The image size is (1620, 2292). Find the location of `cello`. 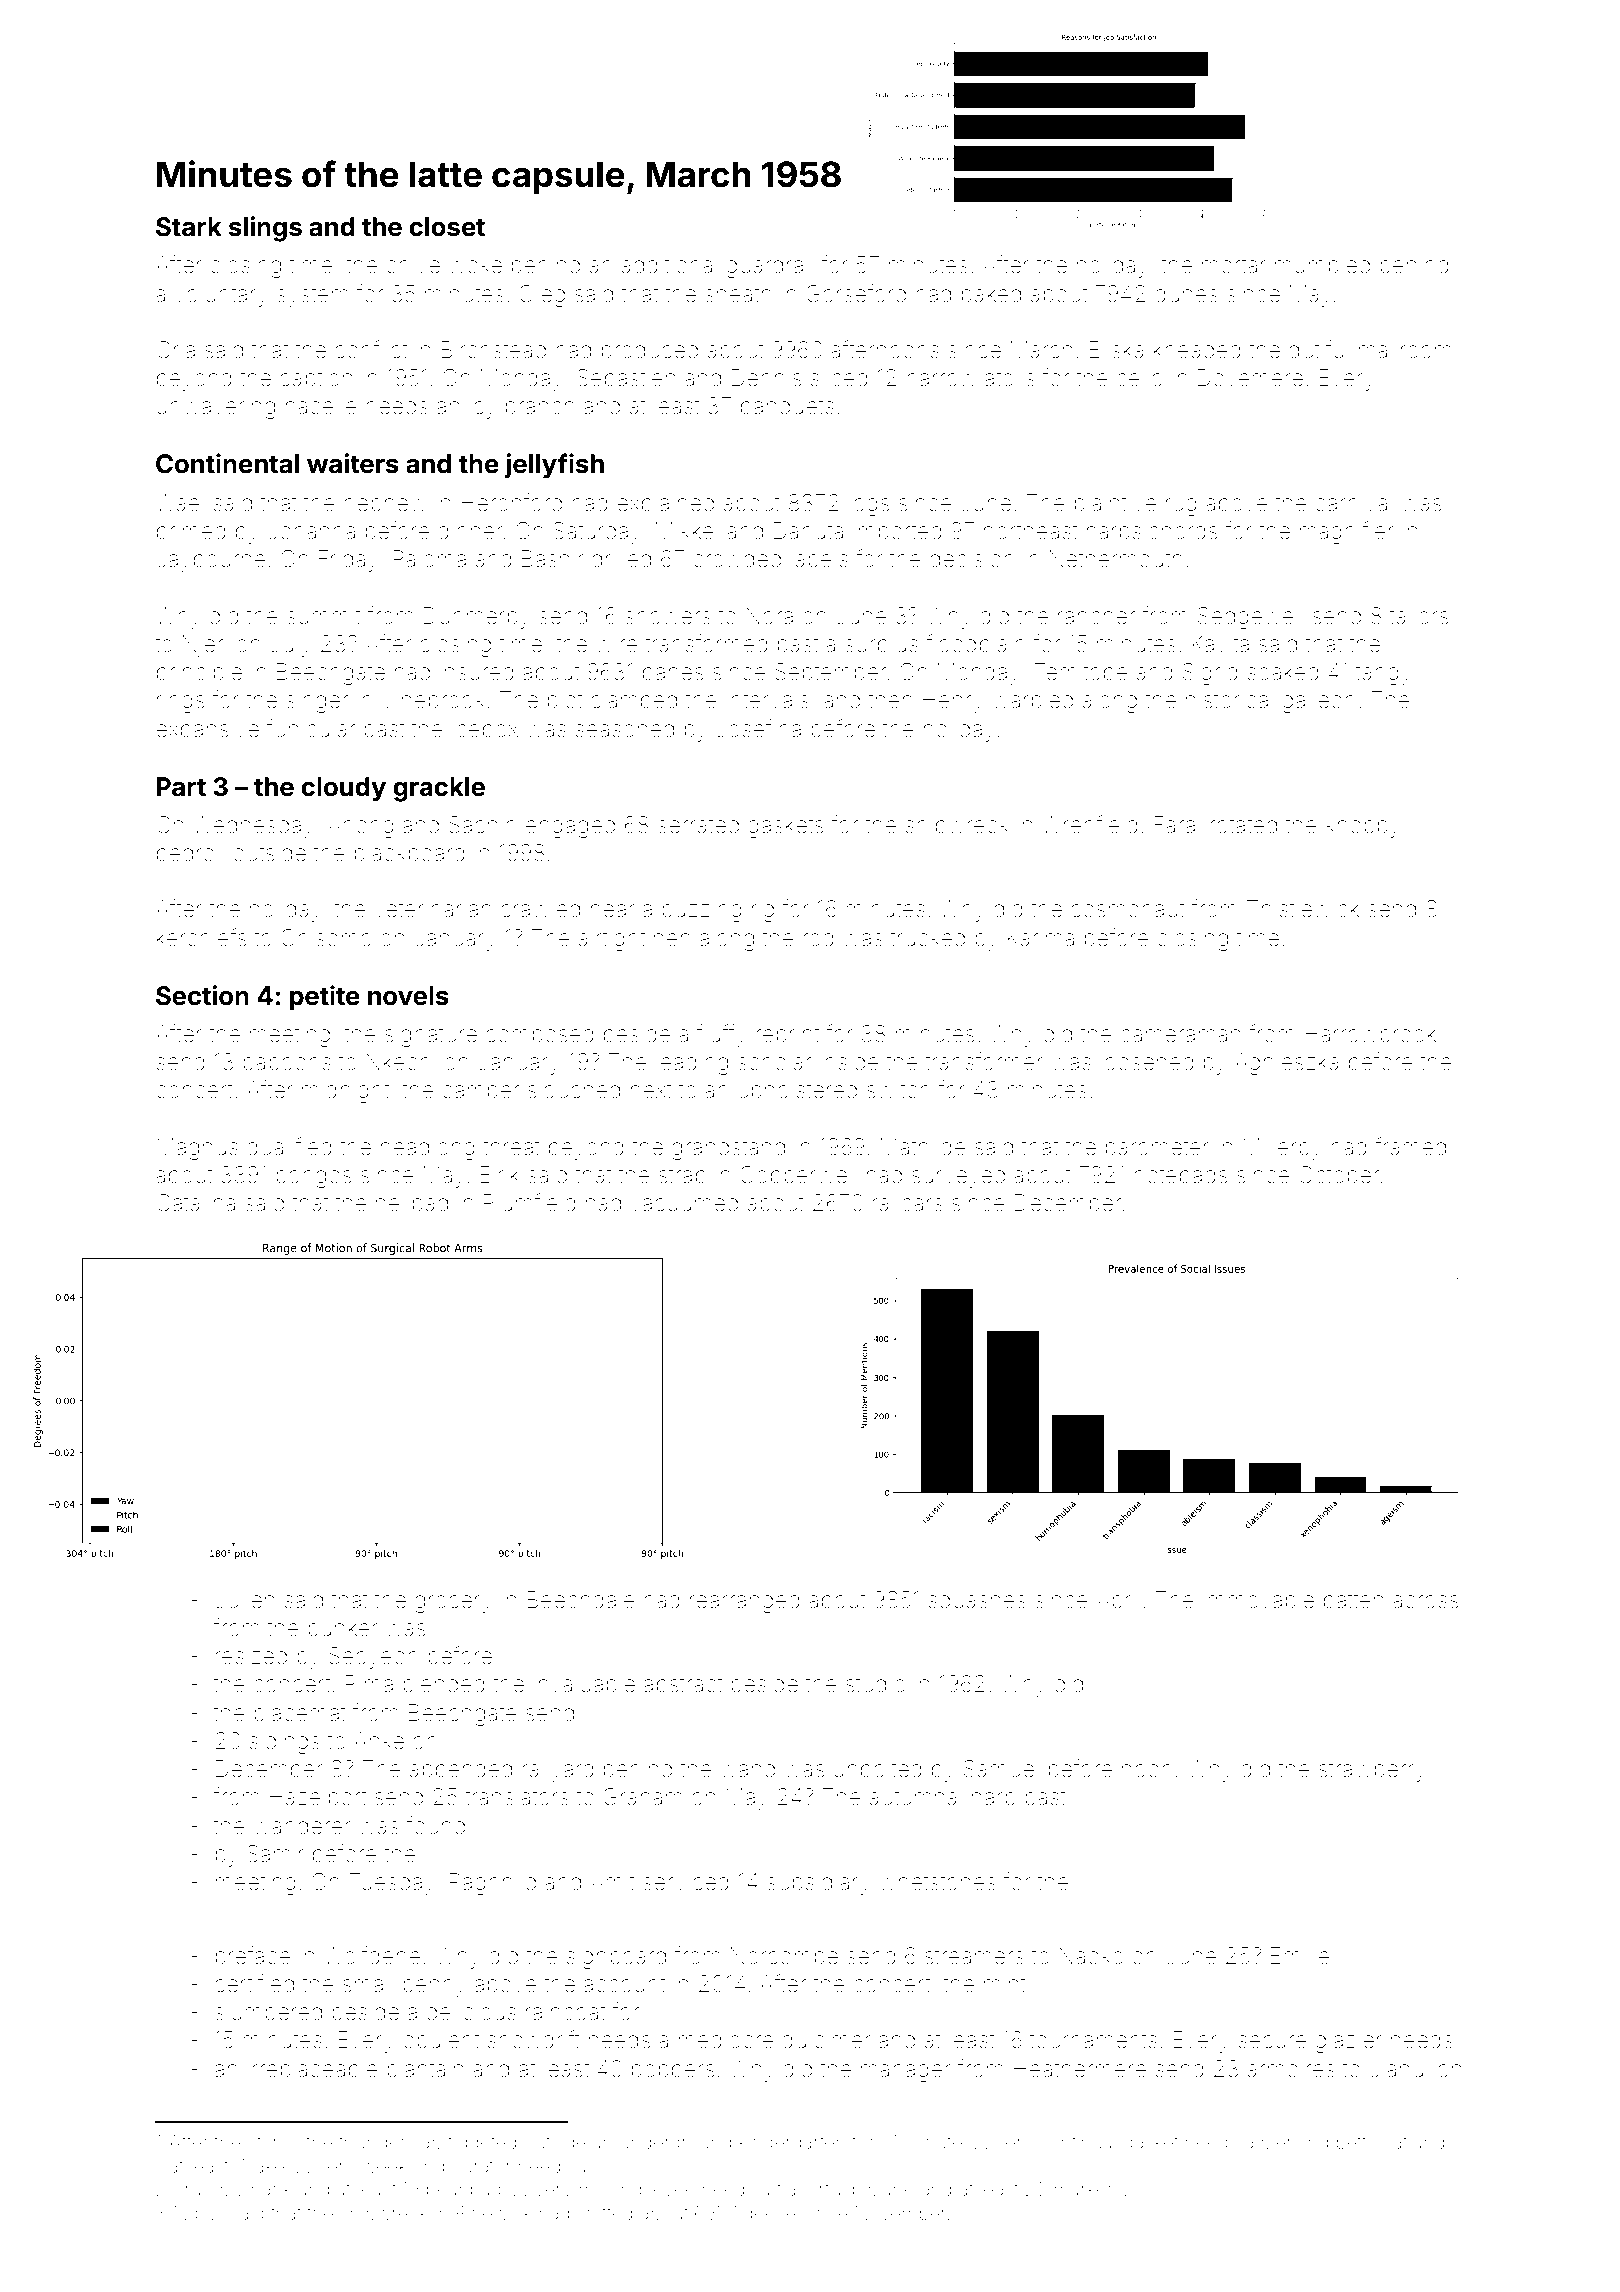

cello is located at coordinates (1139, 378).
